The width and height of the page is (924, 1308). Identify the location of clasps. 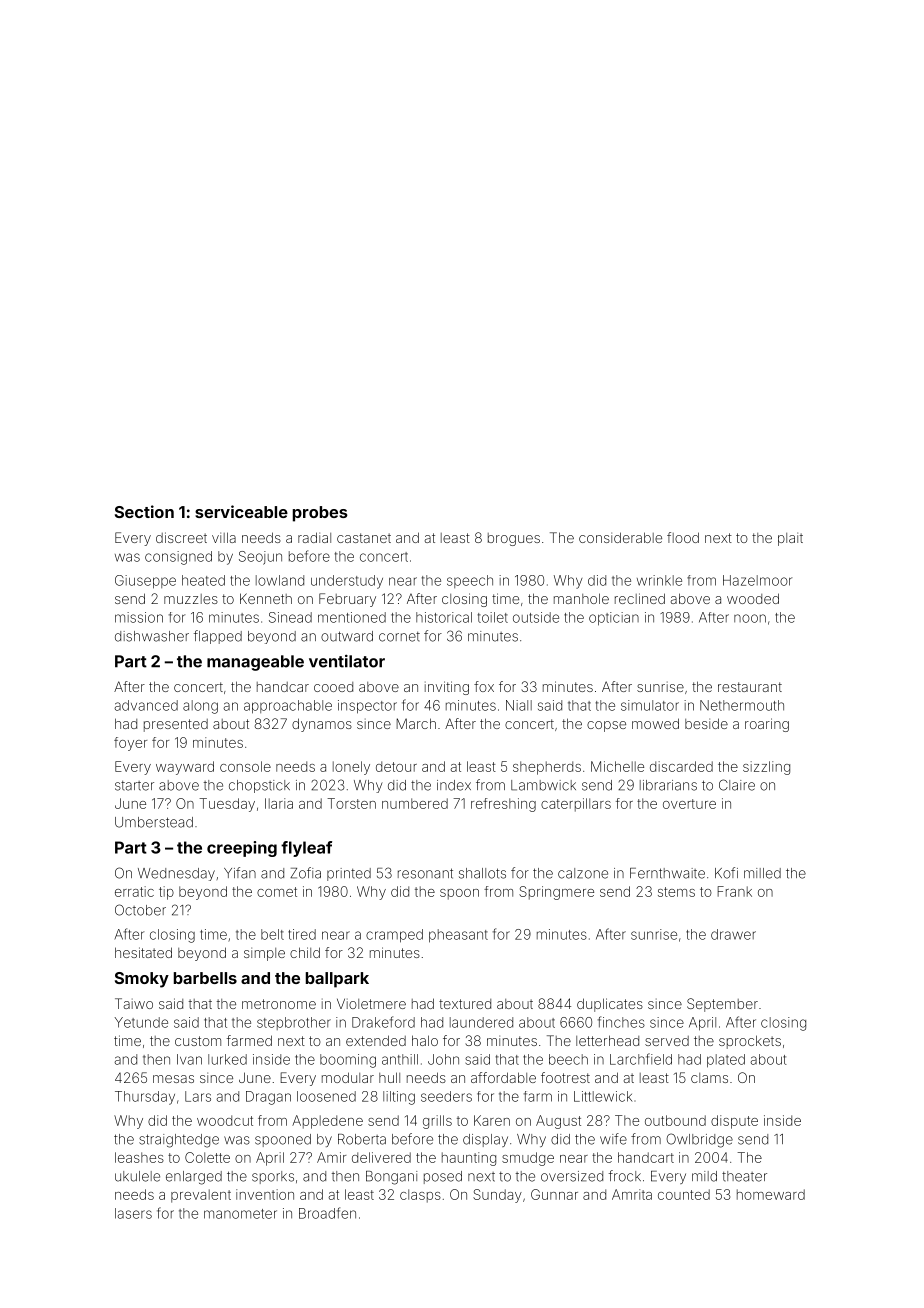
(420, 1196).
